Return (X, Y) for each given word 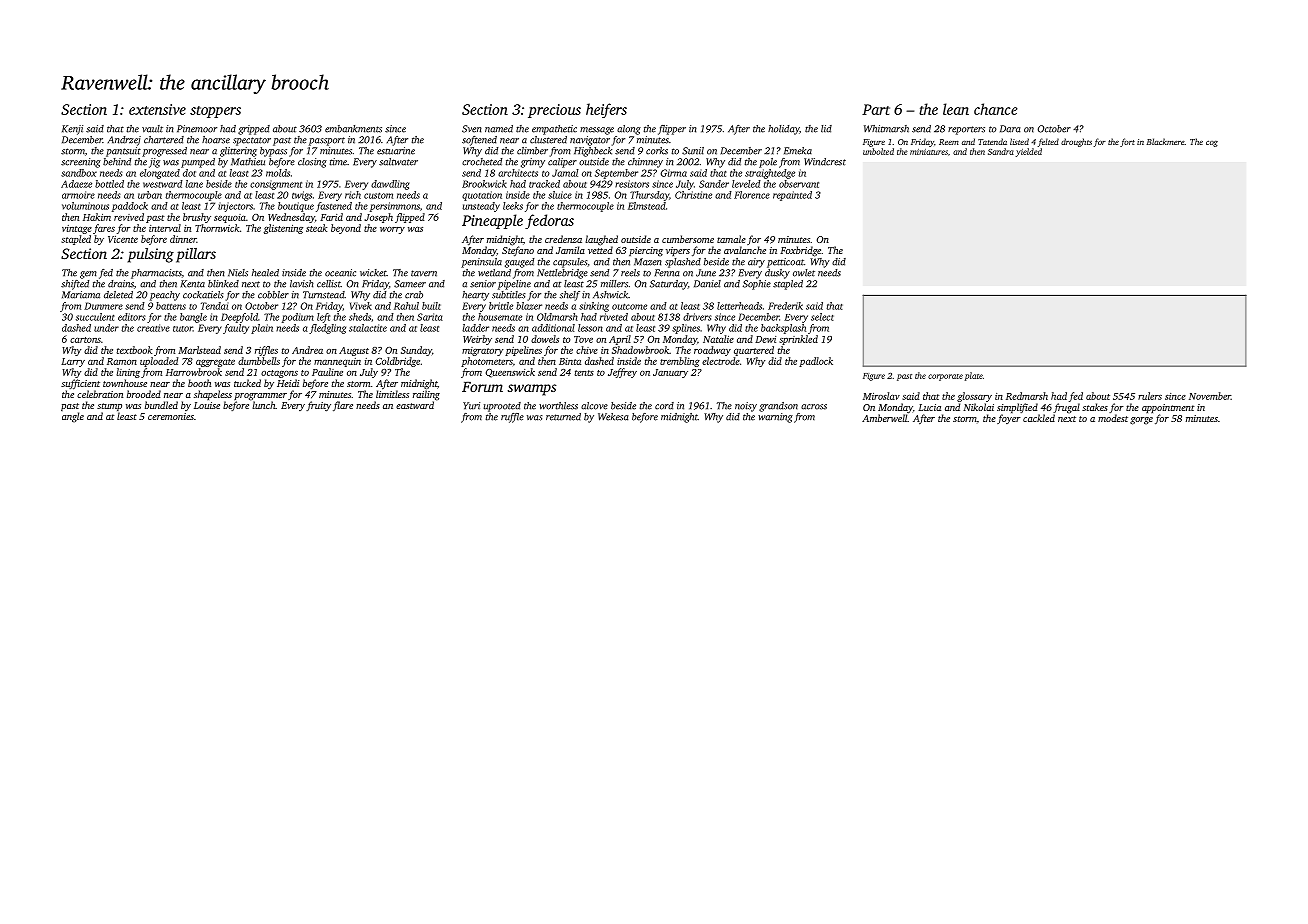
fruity (318, 406)
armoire (78, 195)
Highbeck (593, 152)
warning (775, 418)
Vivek (361, 306)
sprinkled (798, 340)
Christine (693, 195)
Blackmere (1166, 141)
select (822, 317)
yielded (1029, 152)
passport (327, 141)
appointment (1168, 408)
